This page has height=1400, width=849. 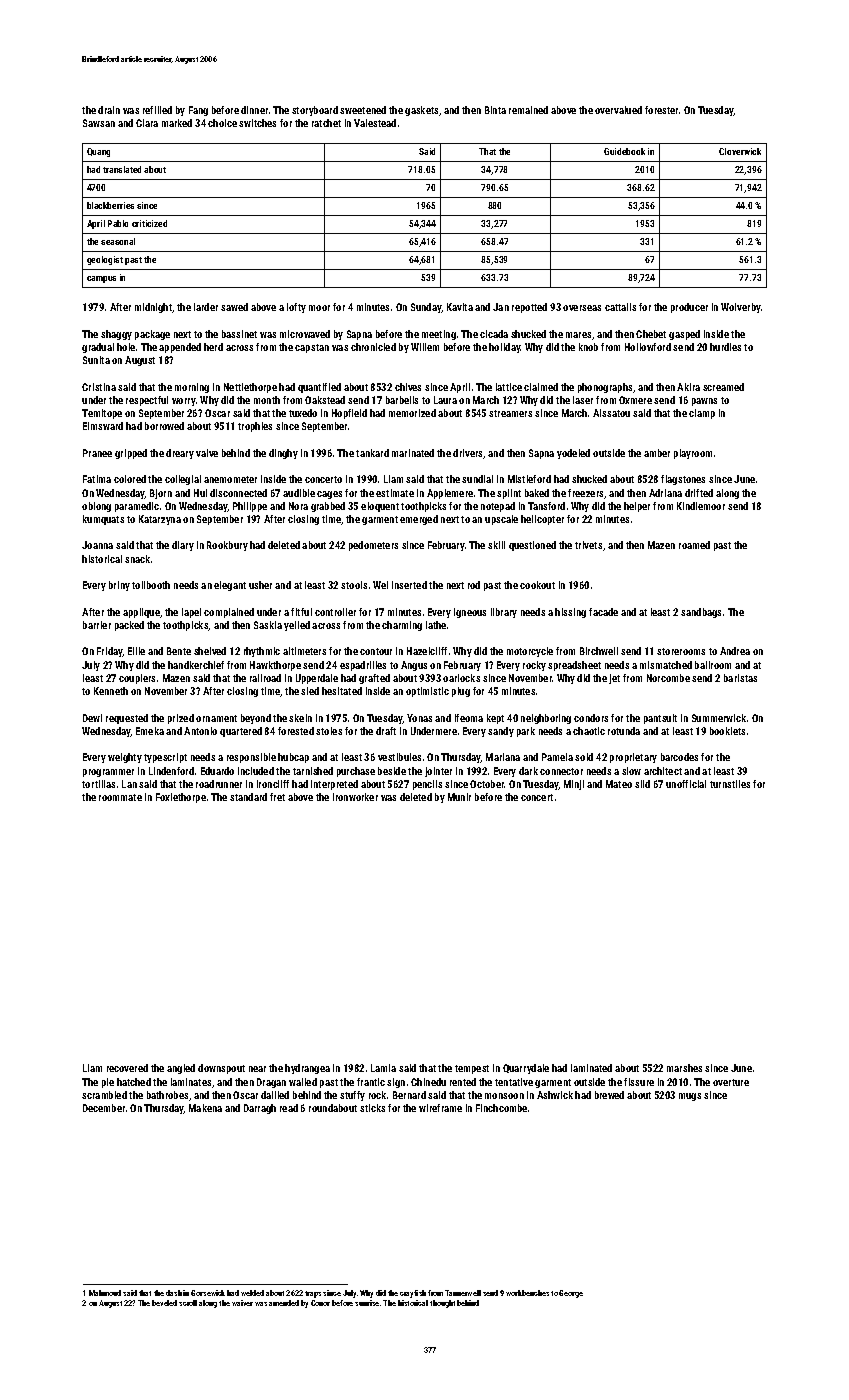 I want to click on marshes, so click(x=684, y=1068).
